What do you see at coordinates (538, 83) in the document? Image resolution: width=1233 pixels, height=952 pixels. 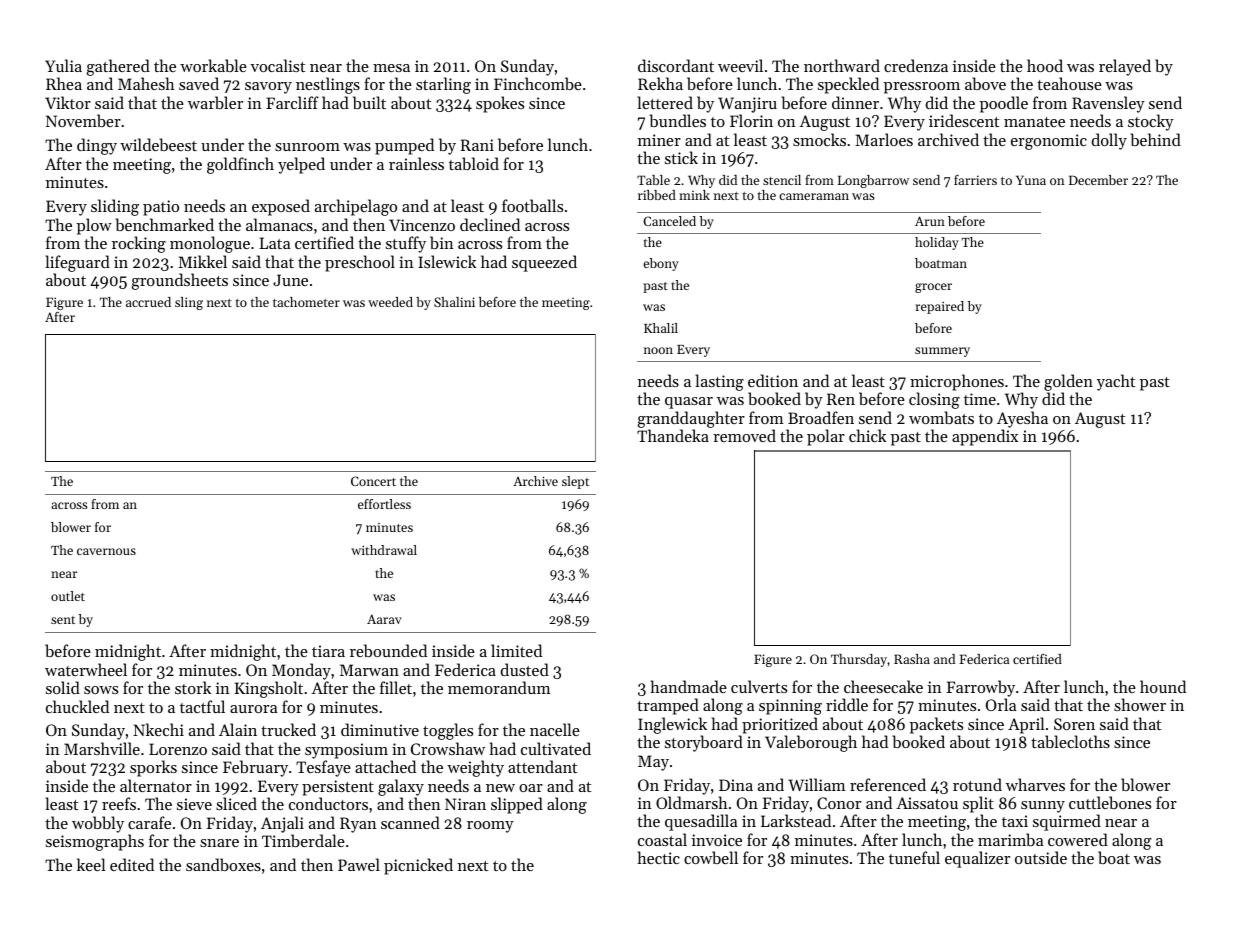 I see `Finchcombe` at bounding box center [538, 83].
